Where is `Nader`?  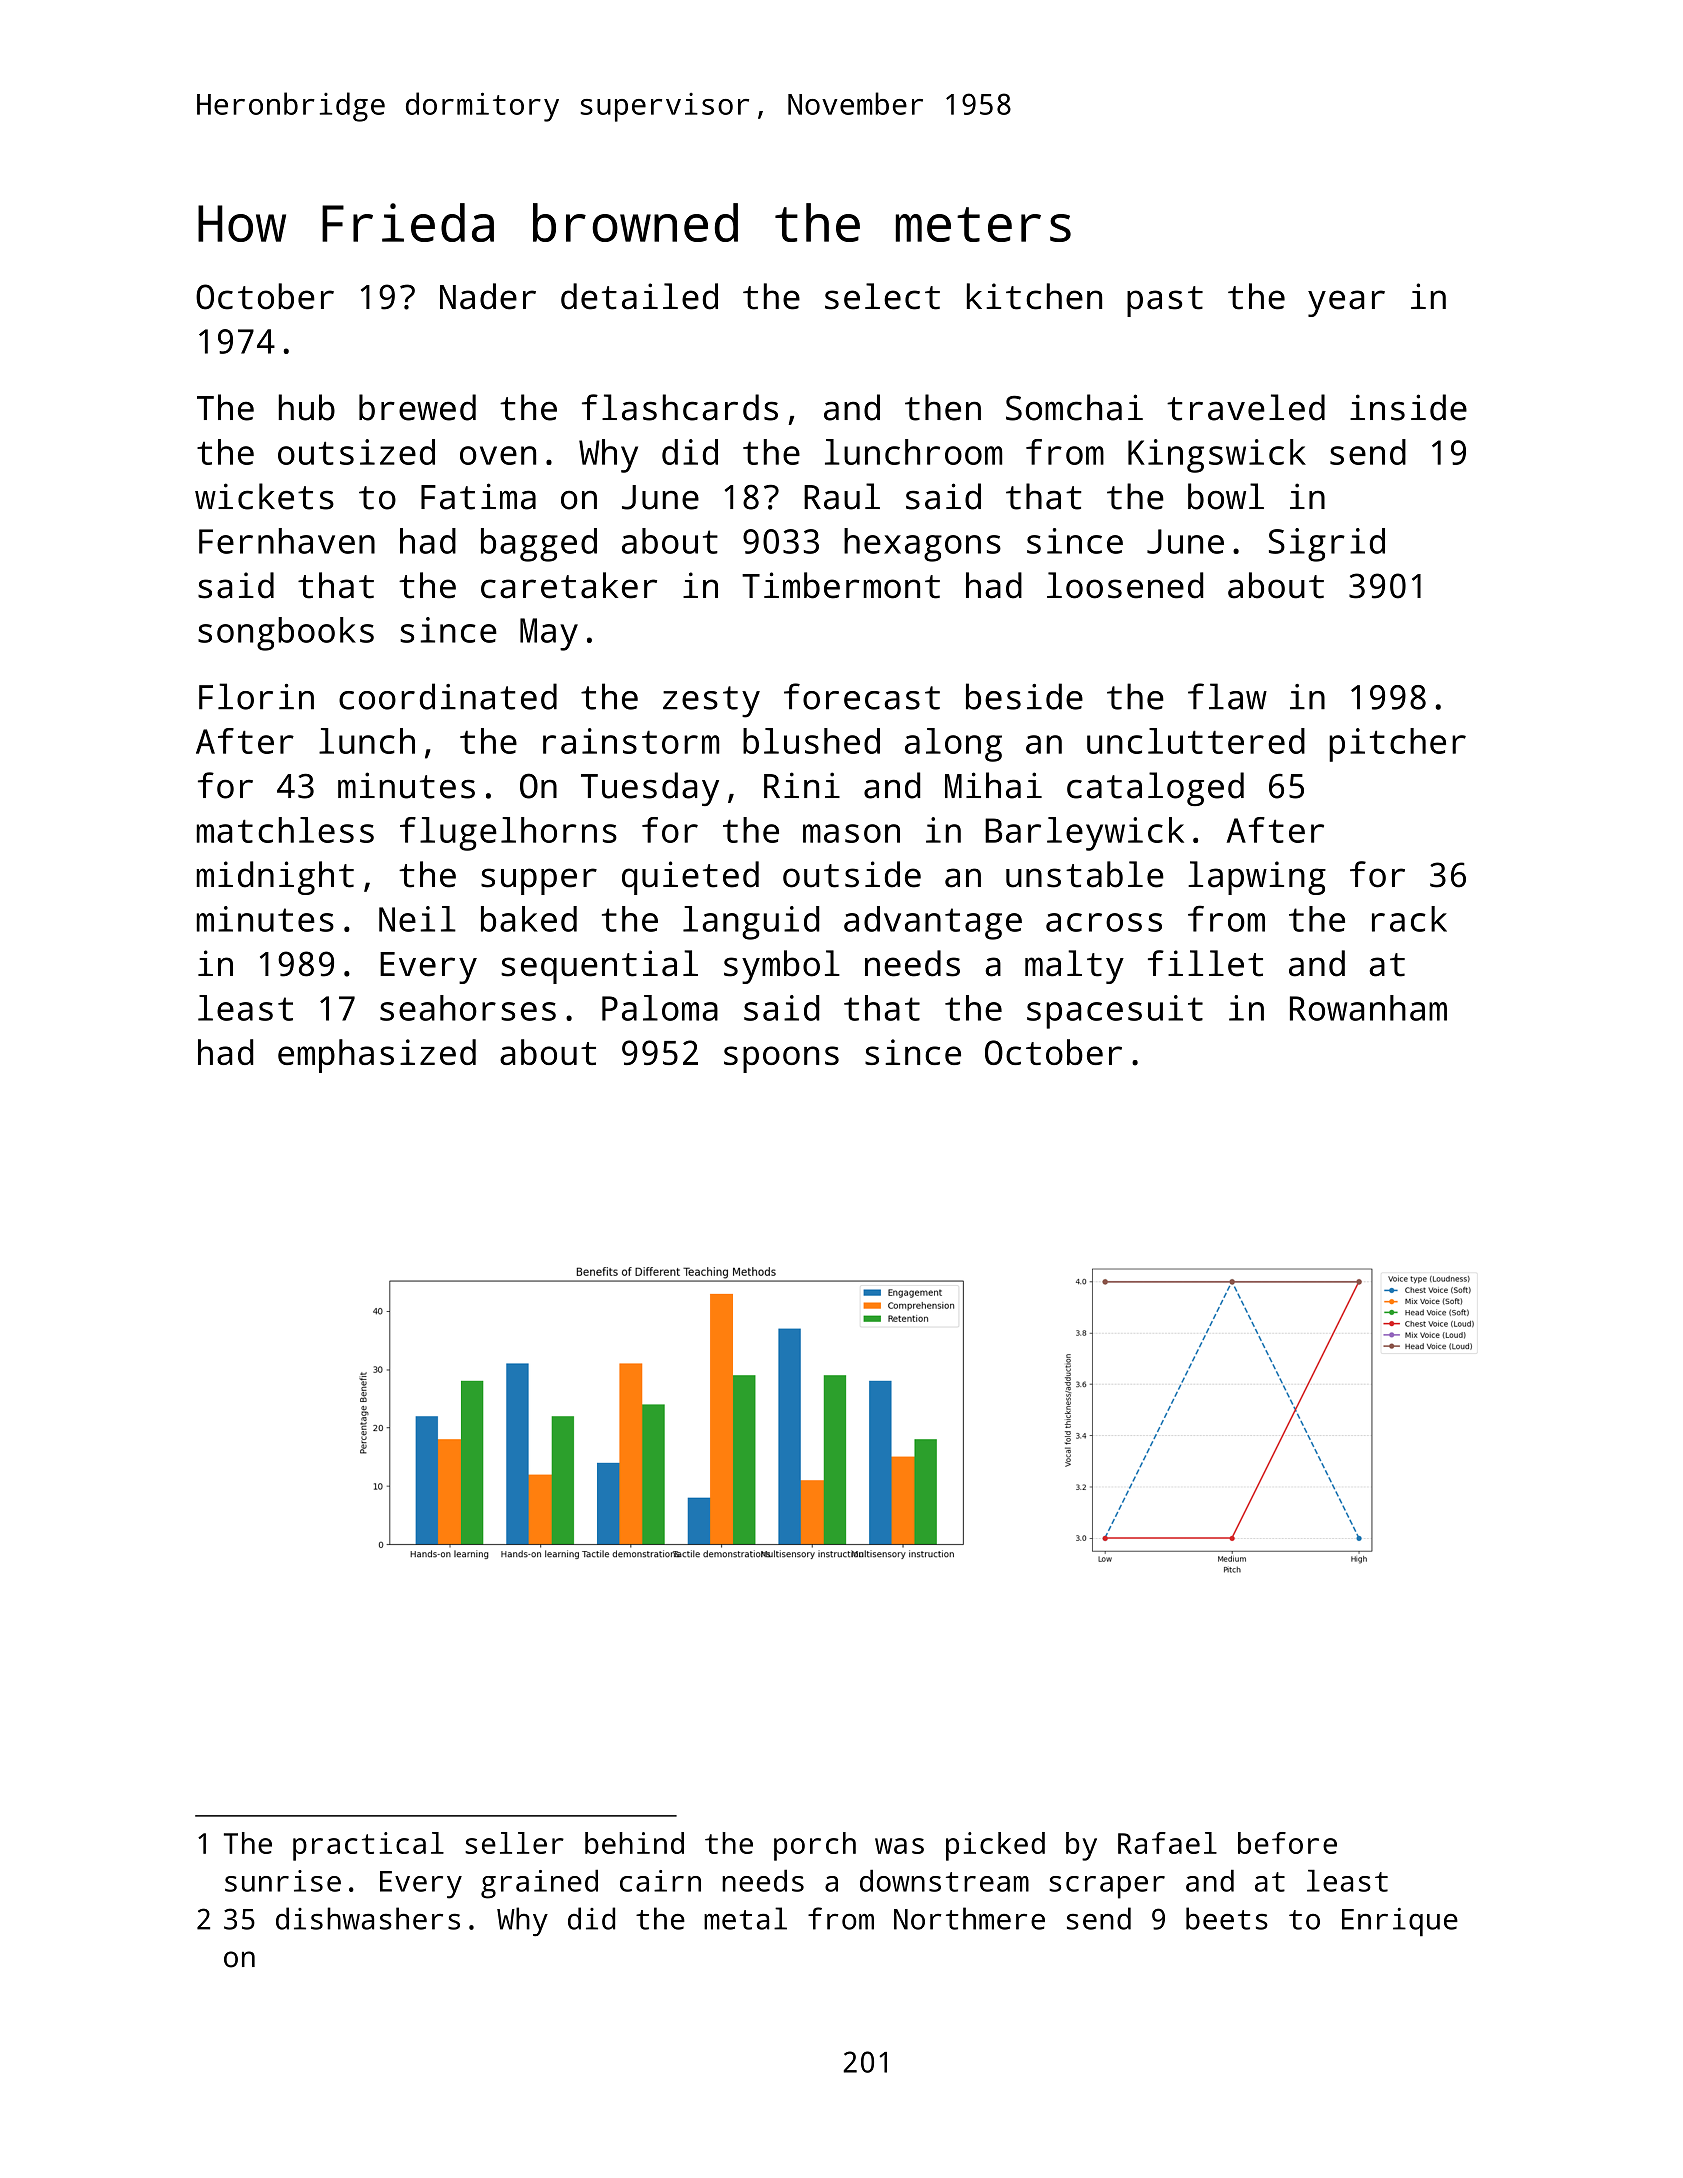
Nader is located at coordinates (488, 296).
